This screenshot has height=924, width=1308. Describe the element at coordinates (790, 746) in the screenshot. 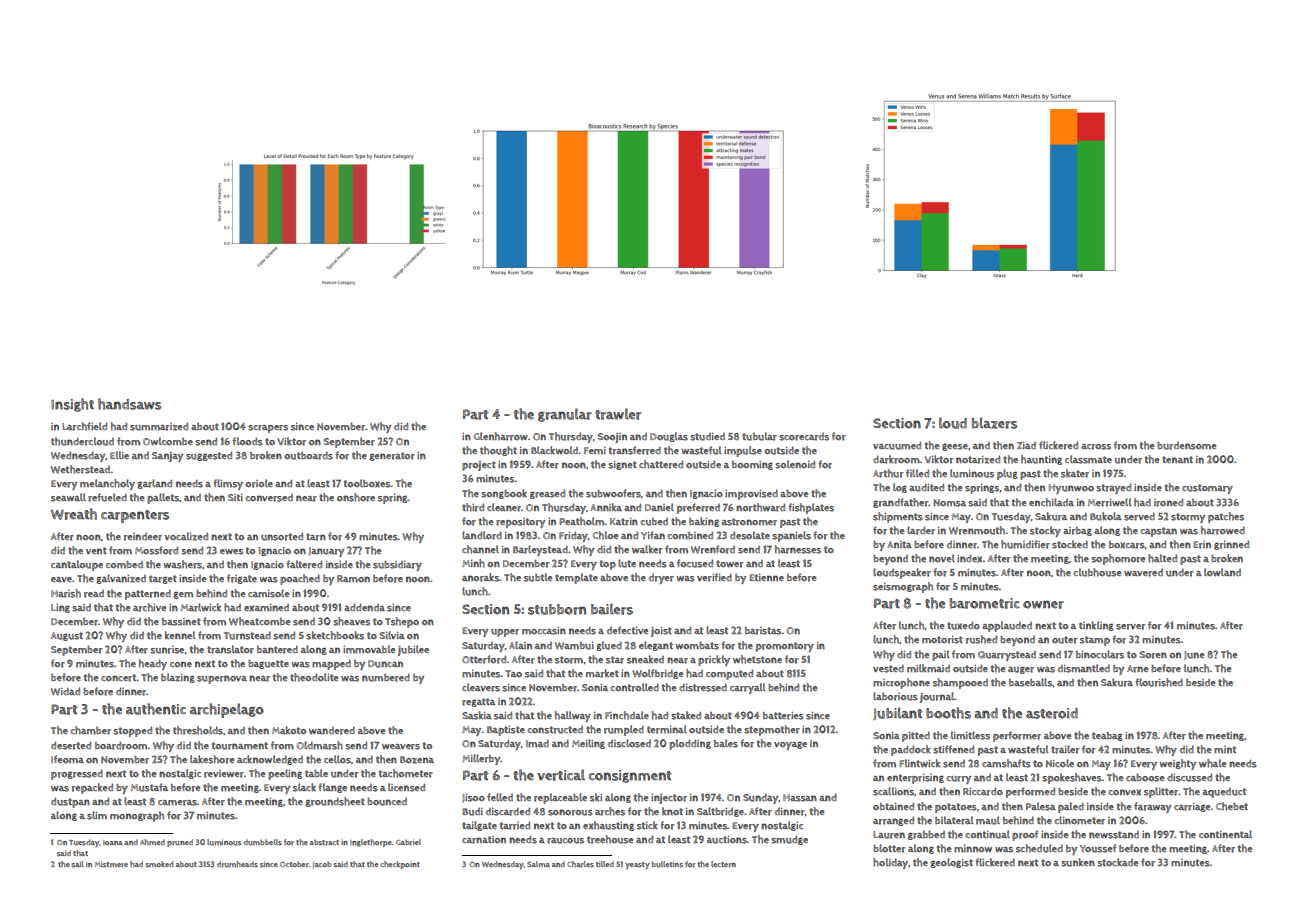

I see `voyage` at that location.
